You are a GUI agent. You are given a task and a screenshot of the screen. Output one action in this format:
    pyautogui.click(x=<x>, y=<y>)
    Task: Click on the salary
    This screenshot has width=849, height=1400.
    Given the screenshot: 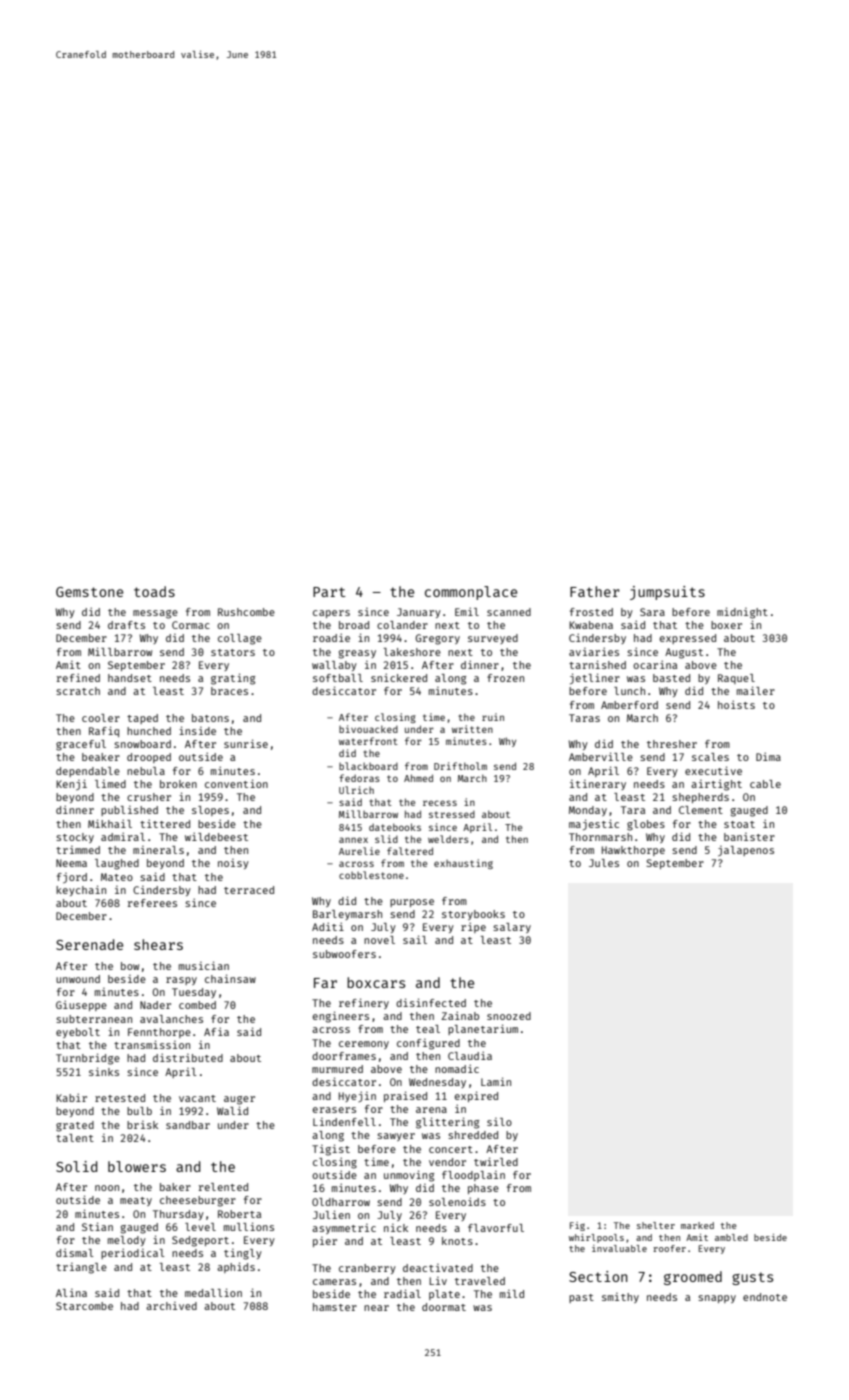 What is the action you would take?
    pyautogui.click(x=512, y=928)
